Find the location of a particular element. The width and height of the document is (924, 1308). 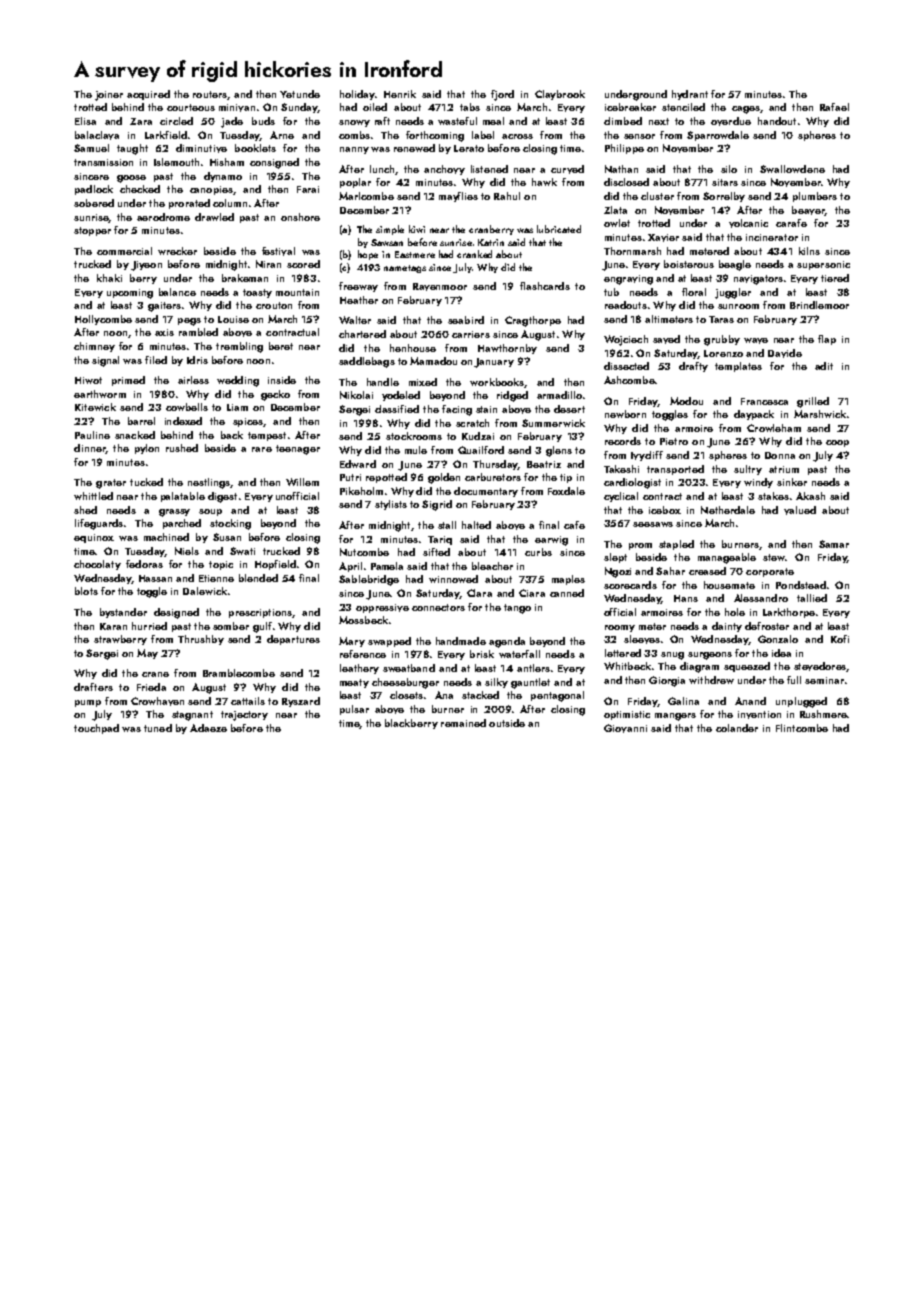

hydrant is located at coordinates (690, 95).
